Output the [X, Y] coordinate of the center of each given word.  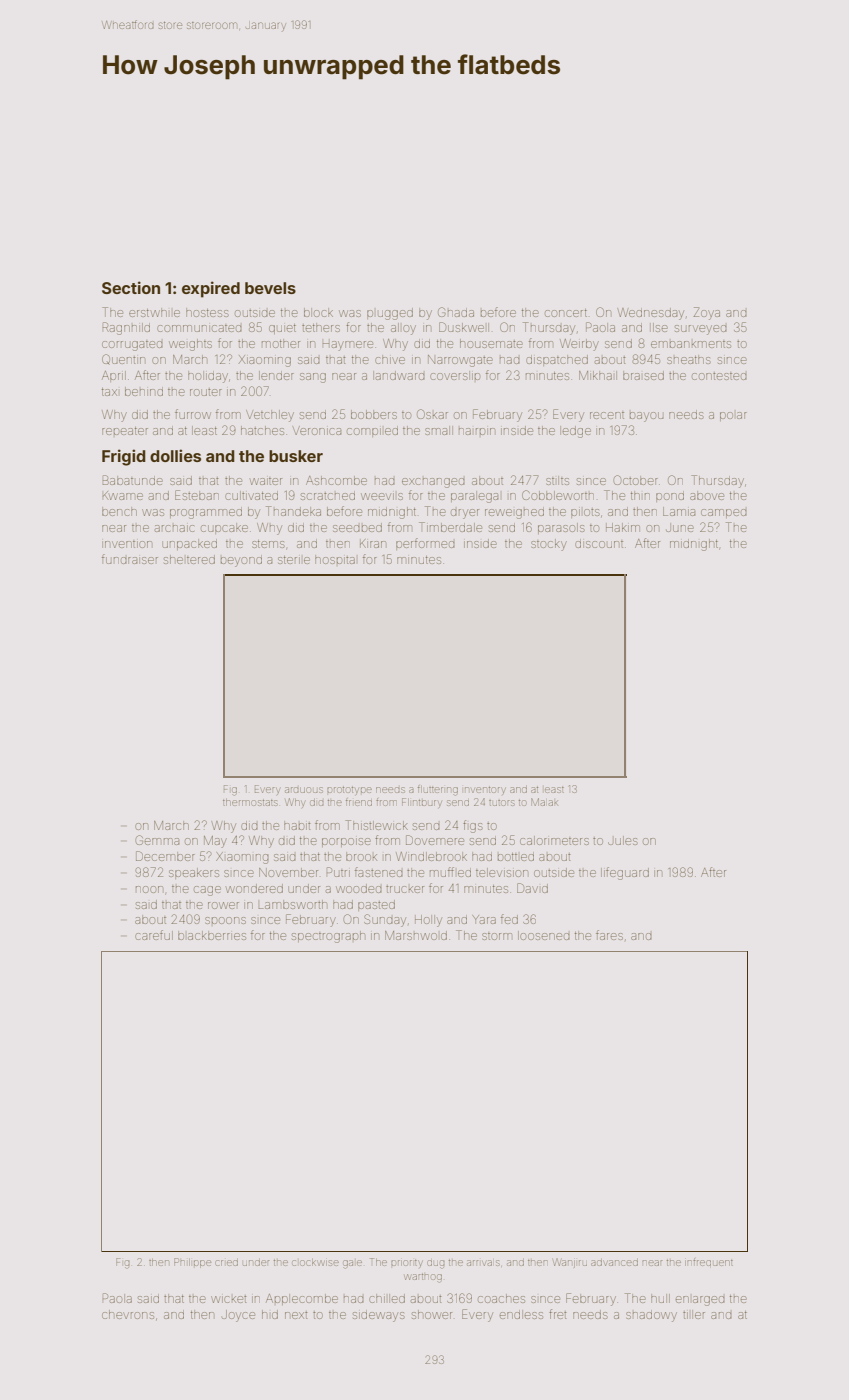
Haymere [348, 346]
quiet [282, 329]
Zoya [706, 313]
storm [497, 936]
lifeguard [625, 873]
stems [268, 544]
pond [670, 496]
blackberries [212, 935]
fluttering [438, 791]
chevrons [128, 1314]
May [215, 842]
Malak [544, 802]
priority [406, 1263]
